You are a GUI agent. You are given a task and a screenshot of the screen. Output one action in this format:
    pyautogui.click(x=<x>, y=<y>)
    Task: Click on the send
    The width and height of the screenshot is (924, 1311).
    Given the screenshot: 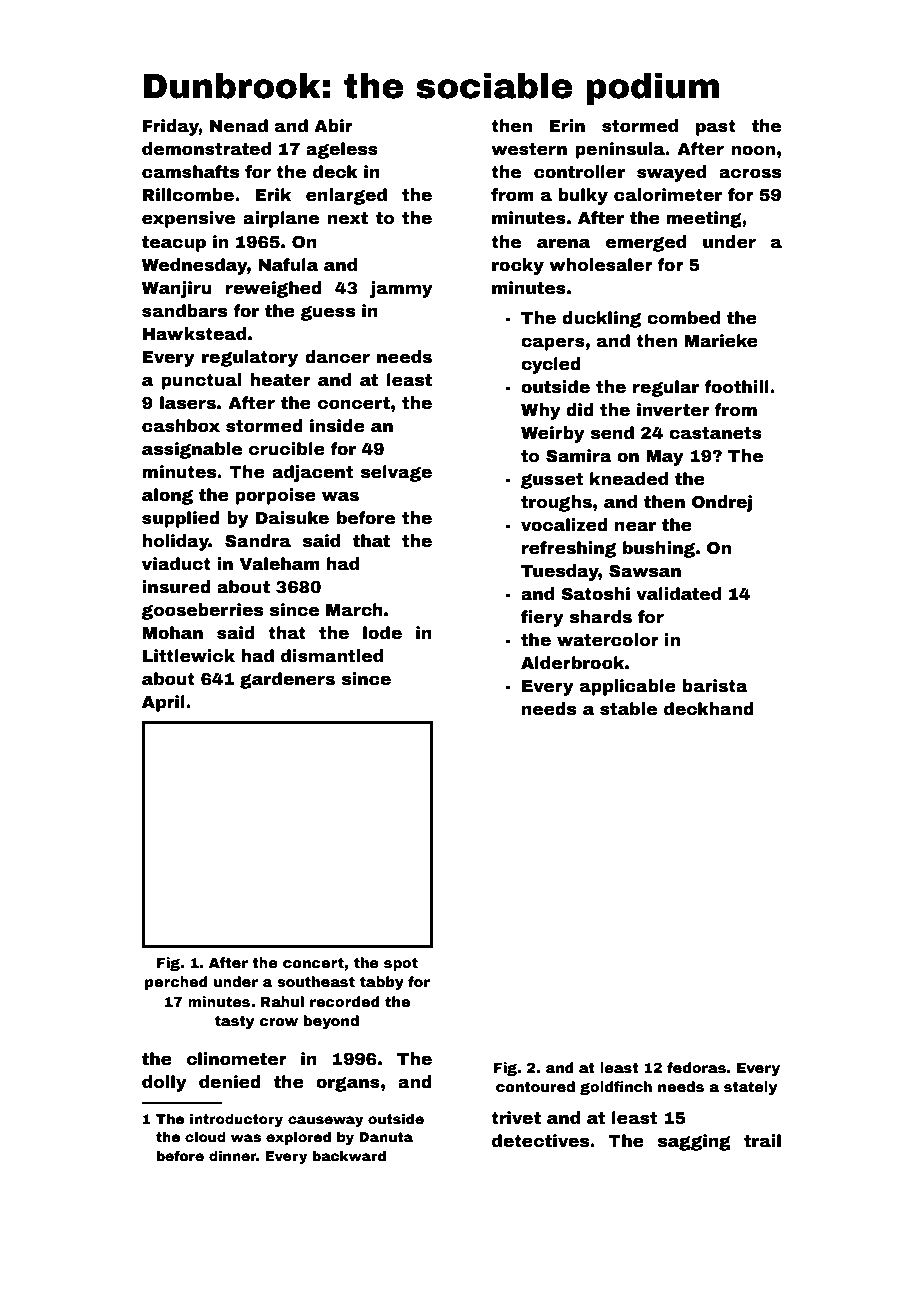 What is the action you would take?
    pyautogui.click(x=612, y=433)
